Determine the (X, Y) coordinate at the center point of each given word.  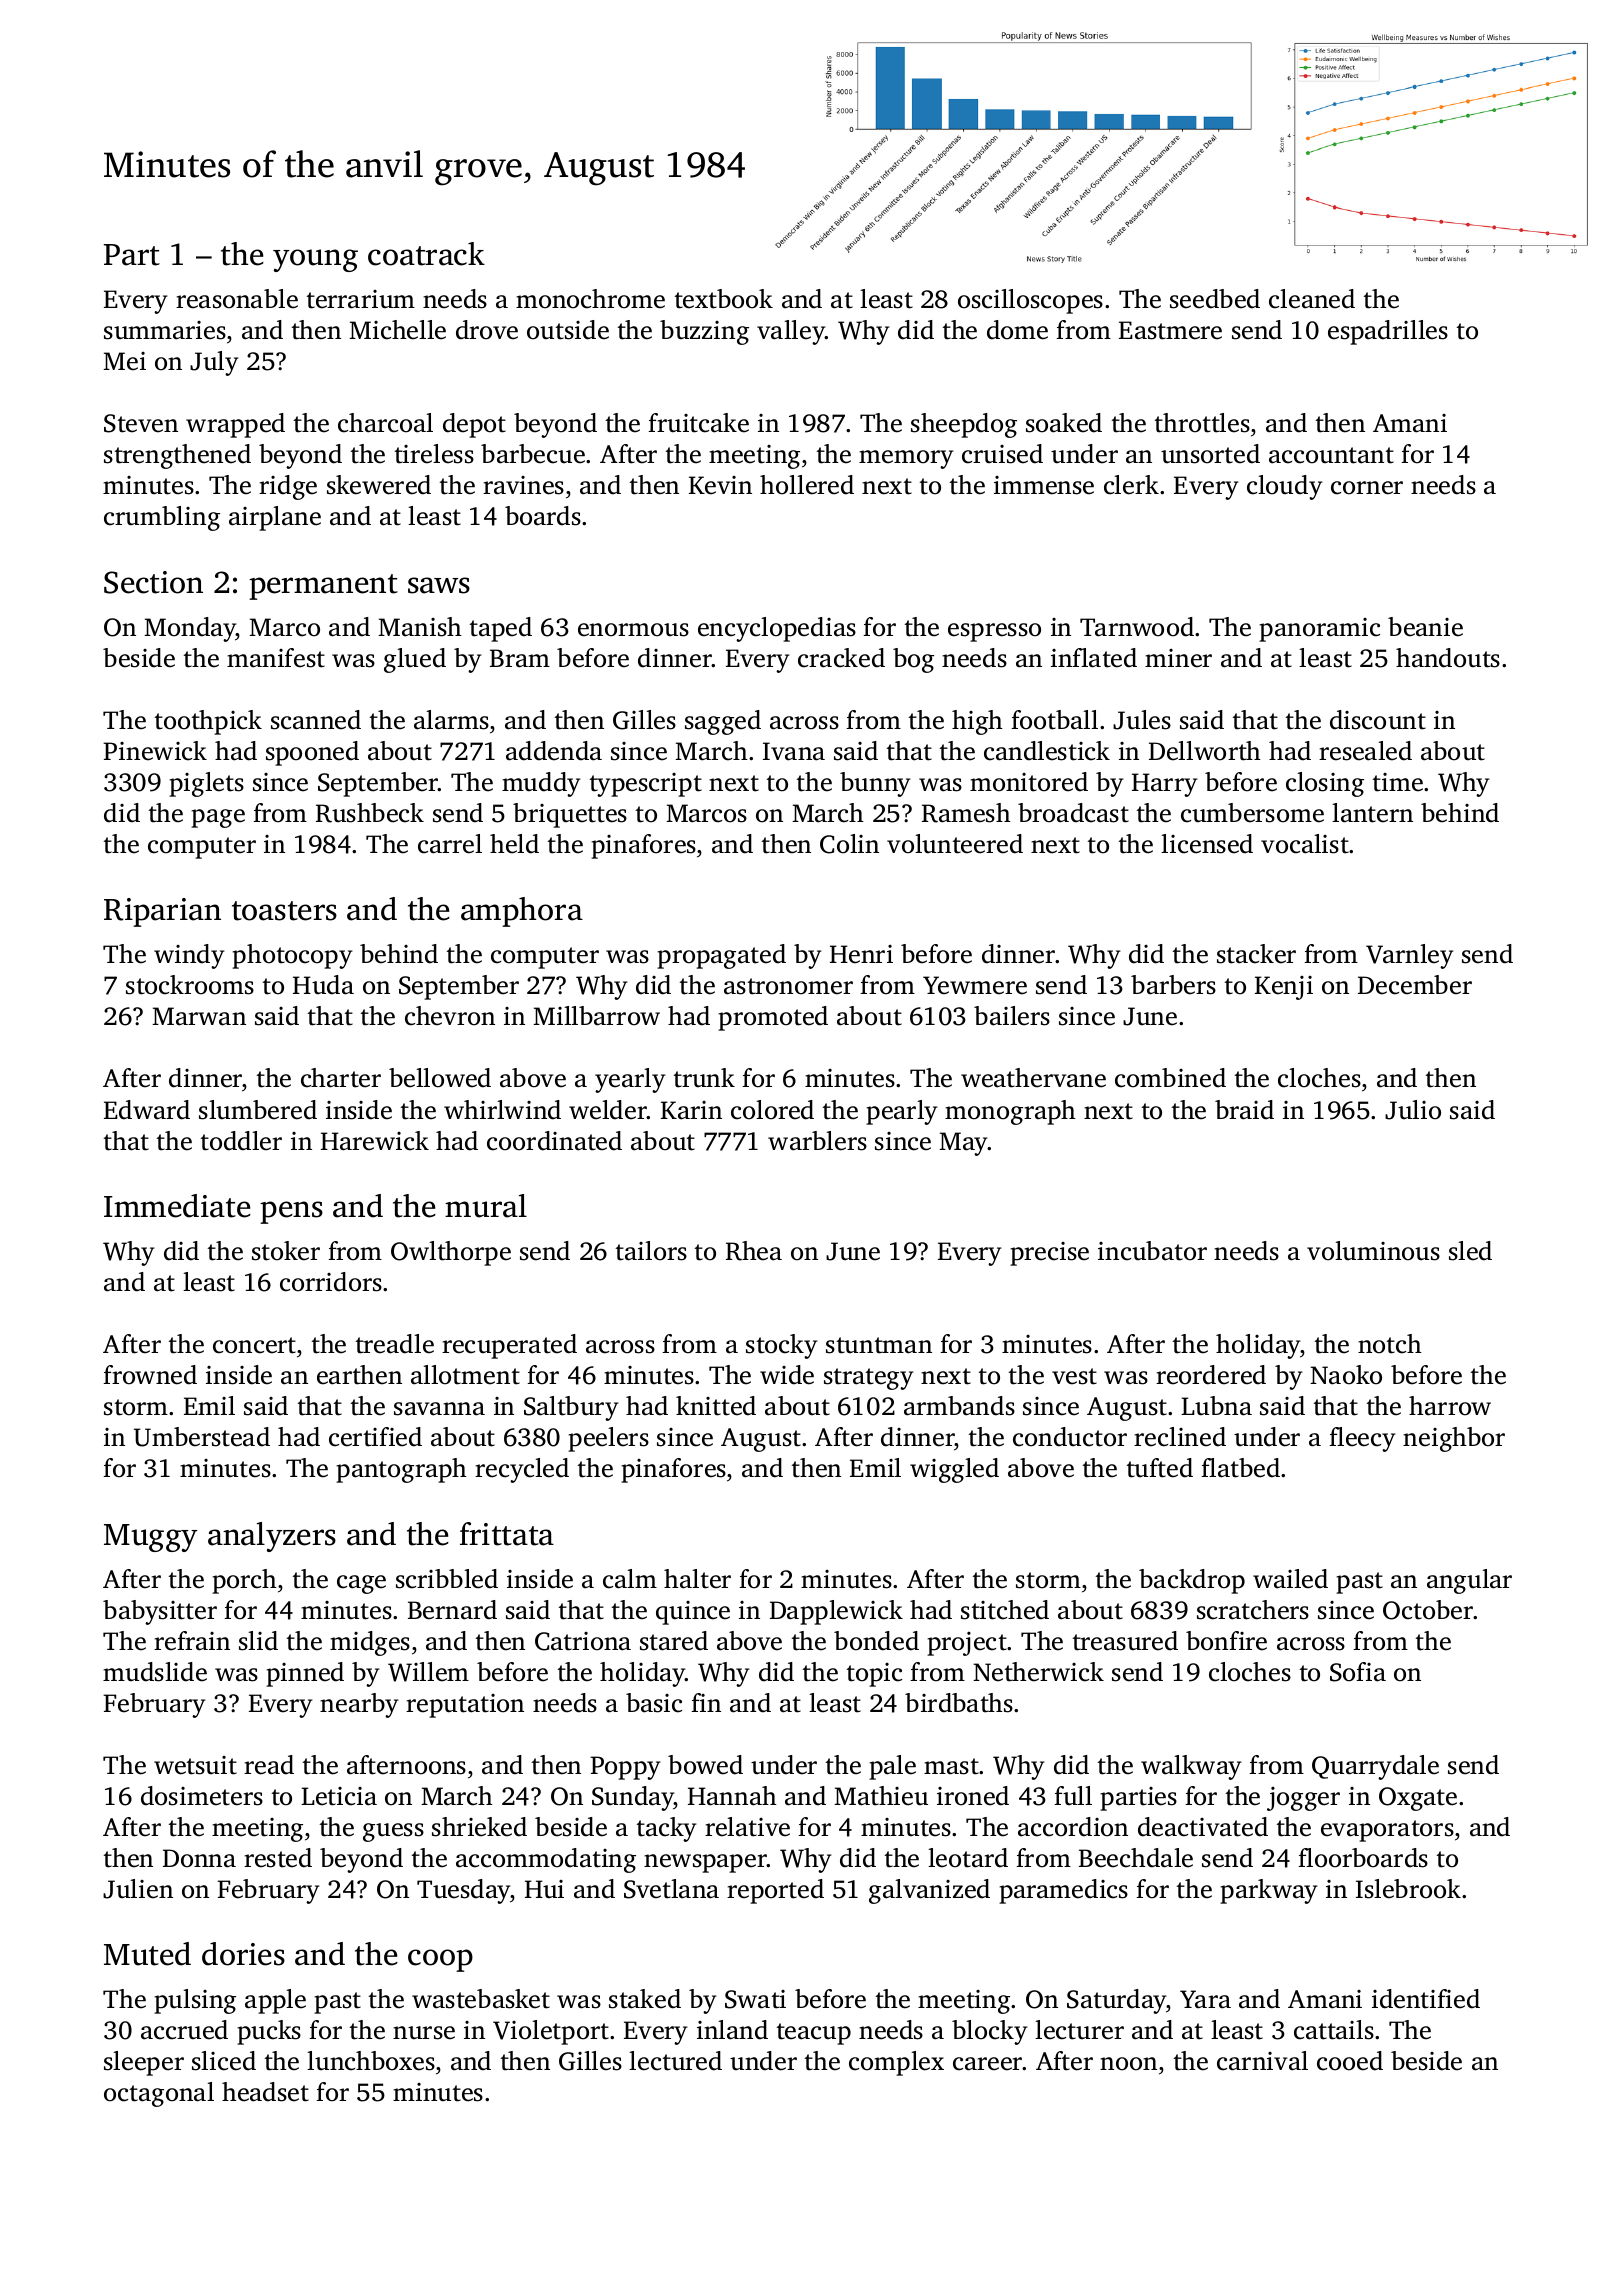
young (315, 260)
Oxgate (1418, 1799)
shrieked (479, 1827)
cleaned (1312, 299)
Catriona (583, 1641)
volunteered (955, 844)
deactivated (1203, 1827)
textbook (724, 299)
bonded (876, 1641)
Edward (147, 1110)
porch (244, 1581)
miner (1178, 658)
